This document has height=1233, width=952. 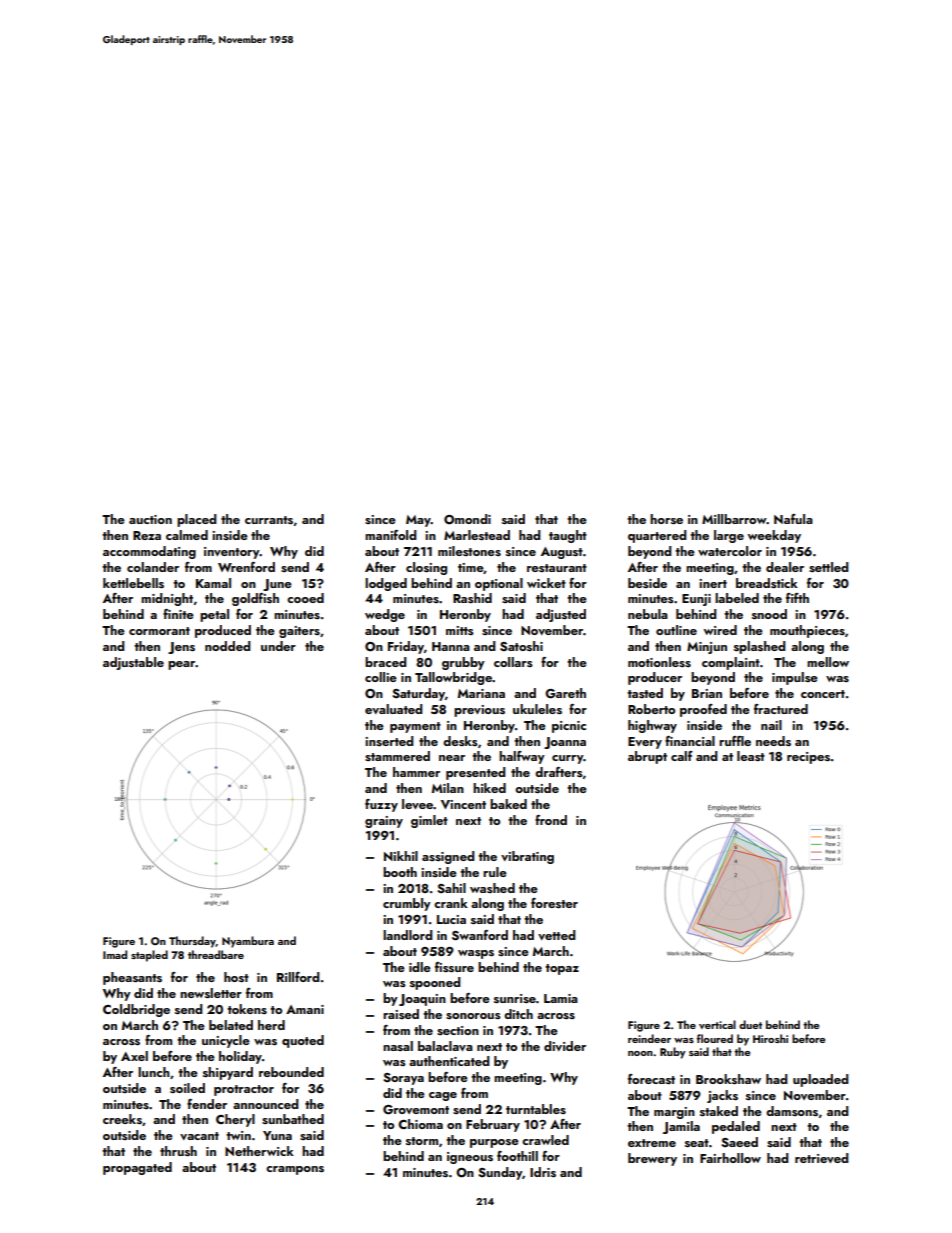 I want to click on reindeer, so click(x=649, y=1038).
